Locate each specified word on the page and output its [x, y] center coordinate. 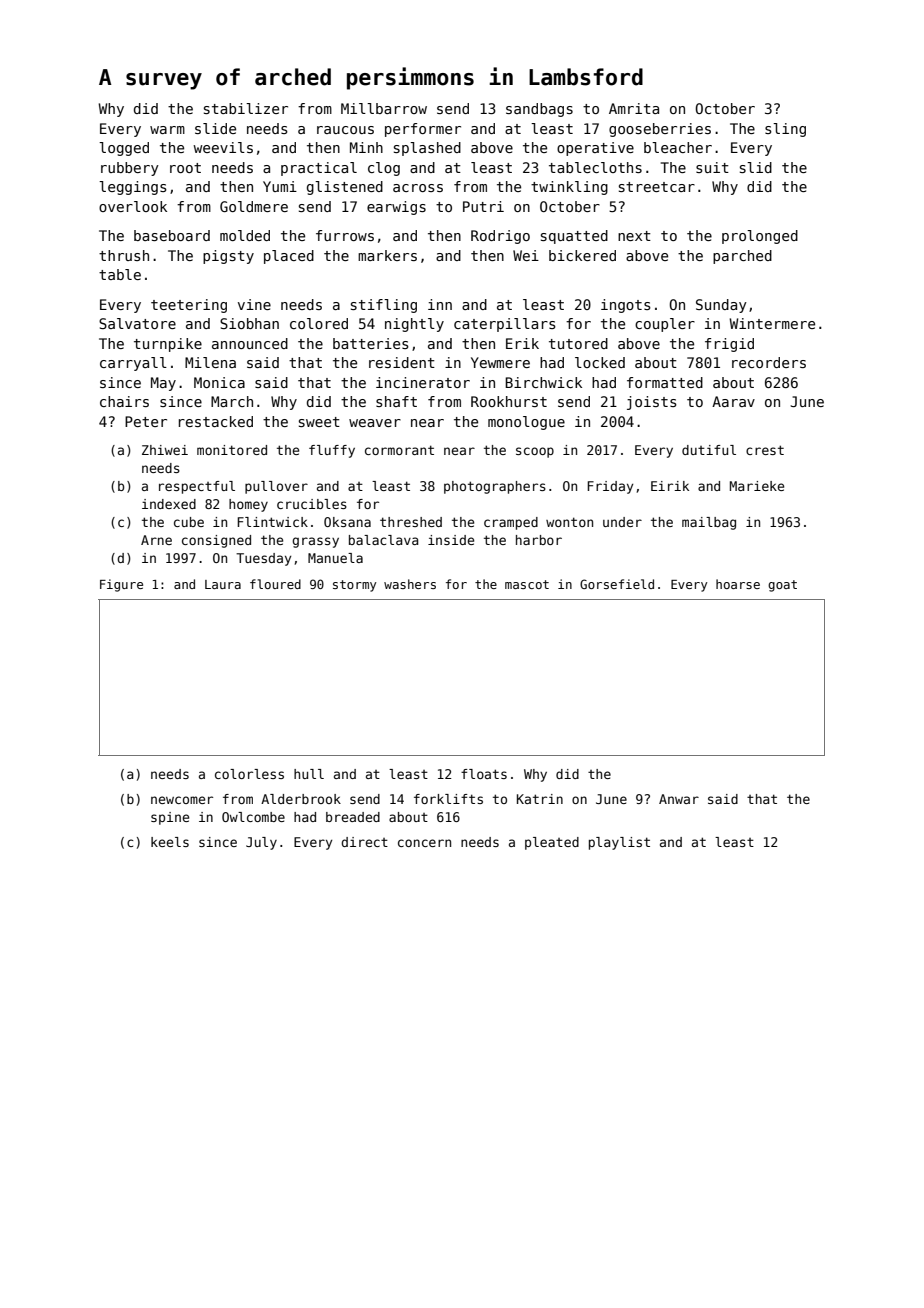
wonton [569, 522]
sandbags [539, 110]
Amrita [634, 108]
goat [782, 586]
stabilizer [246, 108]
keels [170, 842]
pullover [276, 487]
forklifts [448, 799]
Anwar [679, 799]
